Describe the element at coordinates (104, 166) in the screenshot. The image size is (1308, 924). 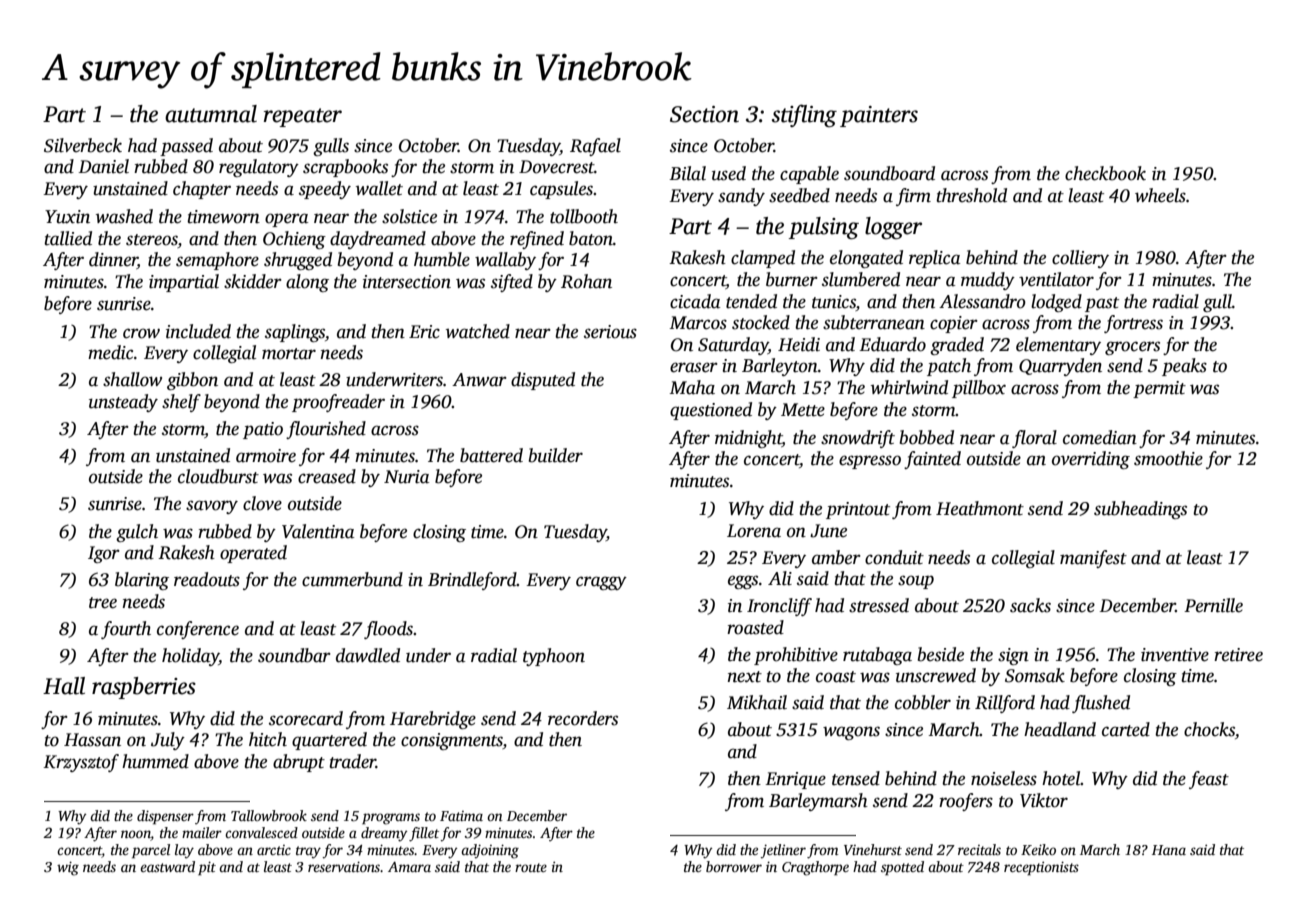
I see `Daniel` at that location.
